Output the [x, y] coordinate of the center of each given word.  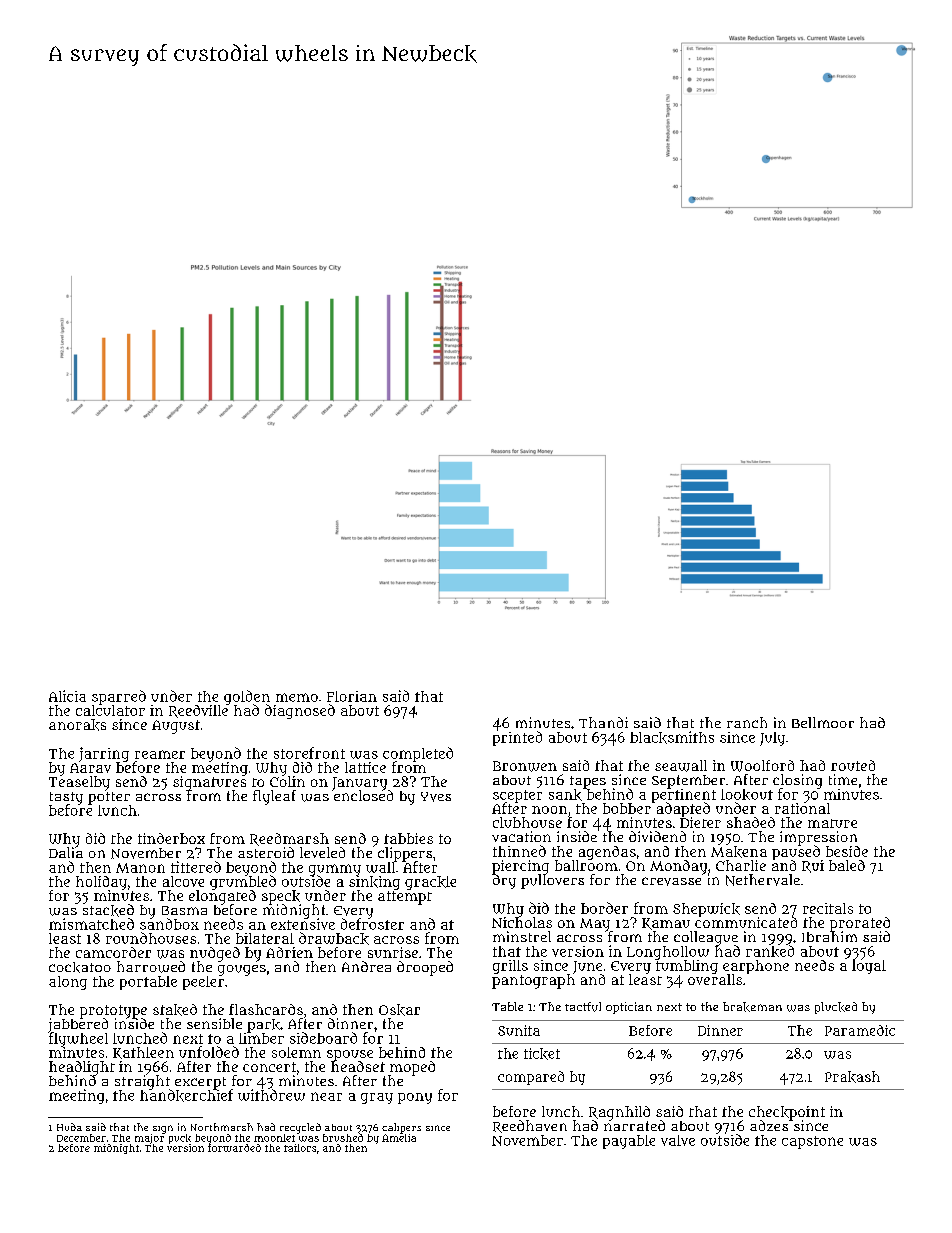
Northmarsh [222, 1127]
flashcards [266, 1009]
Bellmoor [823, 722]
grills [510, 967]
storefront [309, 753]
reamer [160, 754]
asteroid [266, 852]
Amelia [399, 1138]
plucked [836, 1008]
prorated [860, 924]
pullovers [552, 881]
